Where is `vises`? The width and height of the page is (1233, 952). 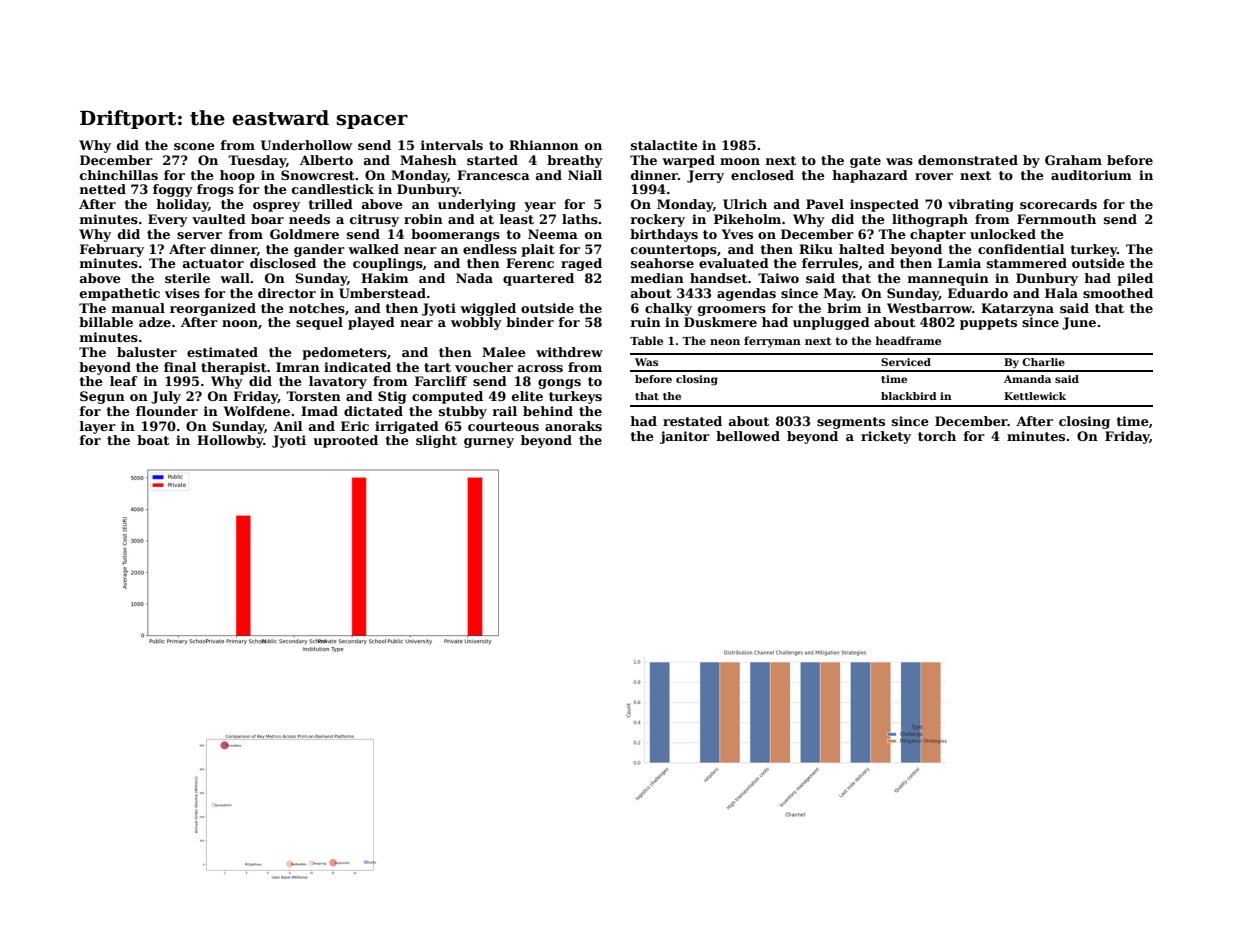
vises is located at coordinates (182, 293).
